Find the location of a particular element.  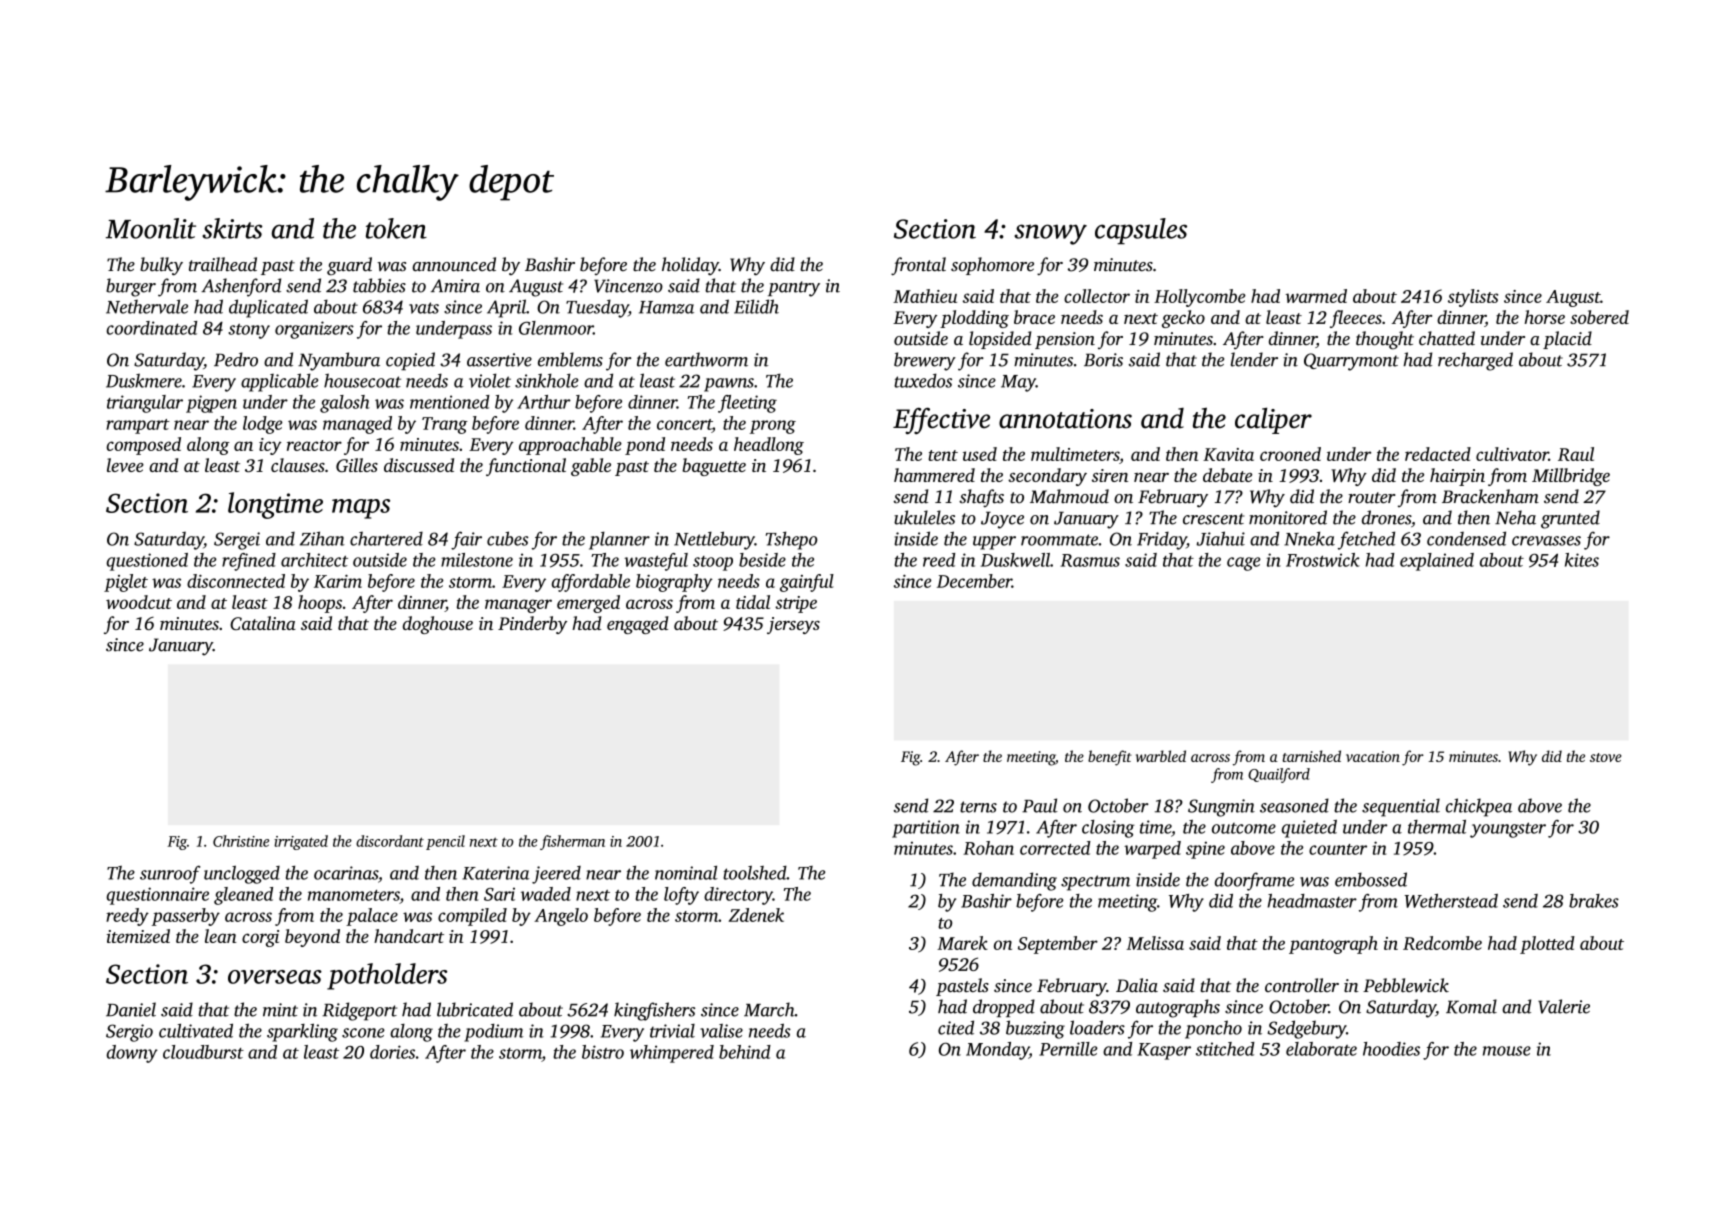

stove is located at coordinates (1606, 757).
